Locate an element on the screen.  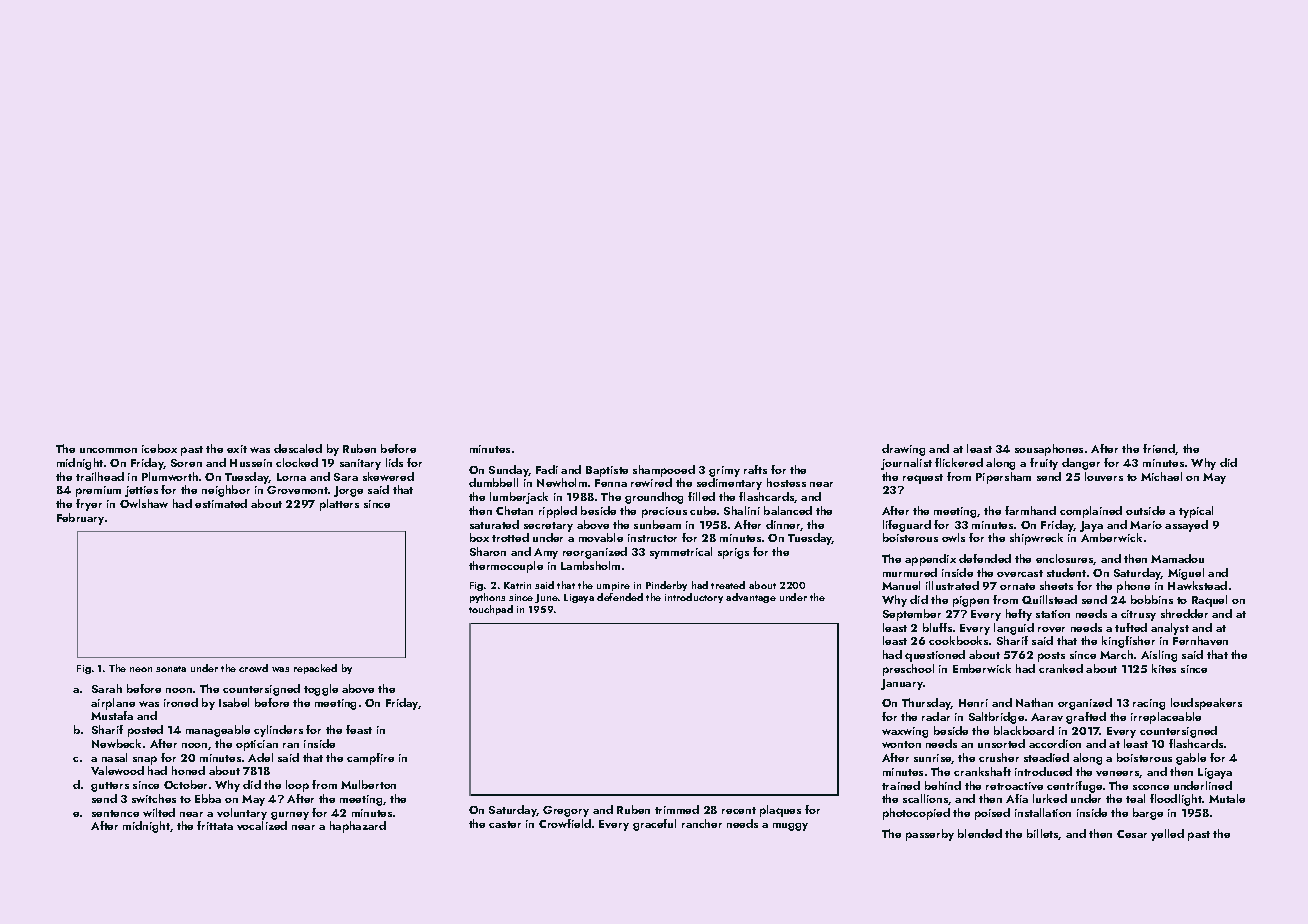
neon is located at coordinates (141, 669).
